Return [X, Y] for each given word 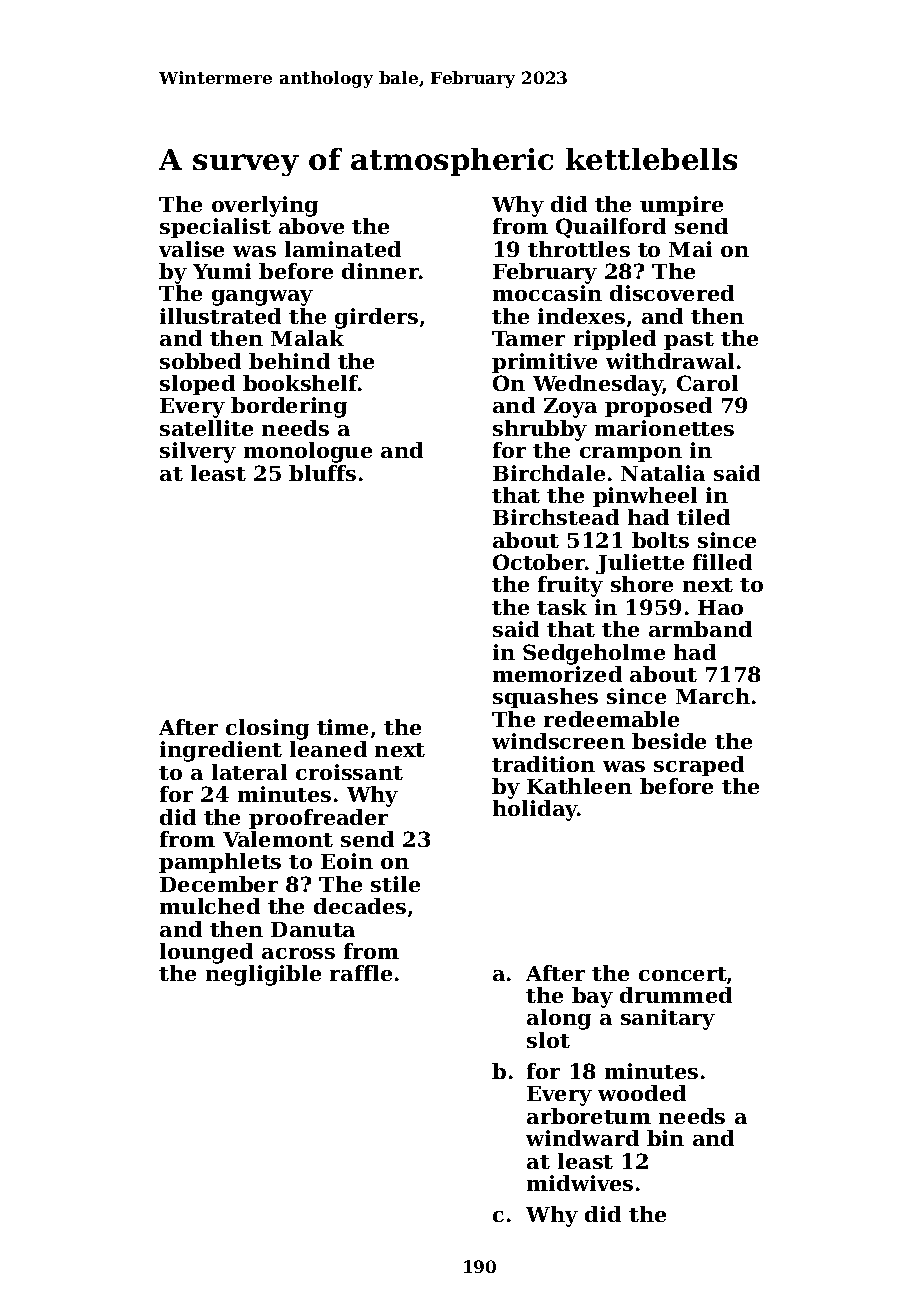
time [342, 727]
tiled [703, 517]
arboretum [589, 1116]
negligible [263, 975]
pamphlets [220, 863]
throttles [579, 249]
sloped [197, 385]
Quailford [611, 228]
